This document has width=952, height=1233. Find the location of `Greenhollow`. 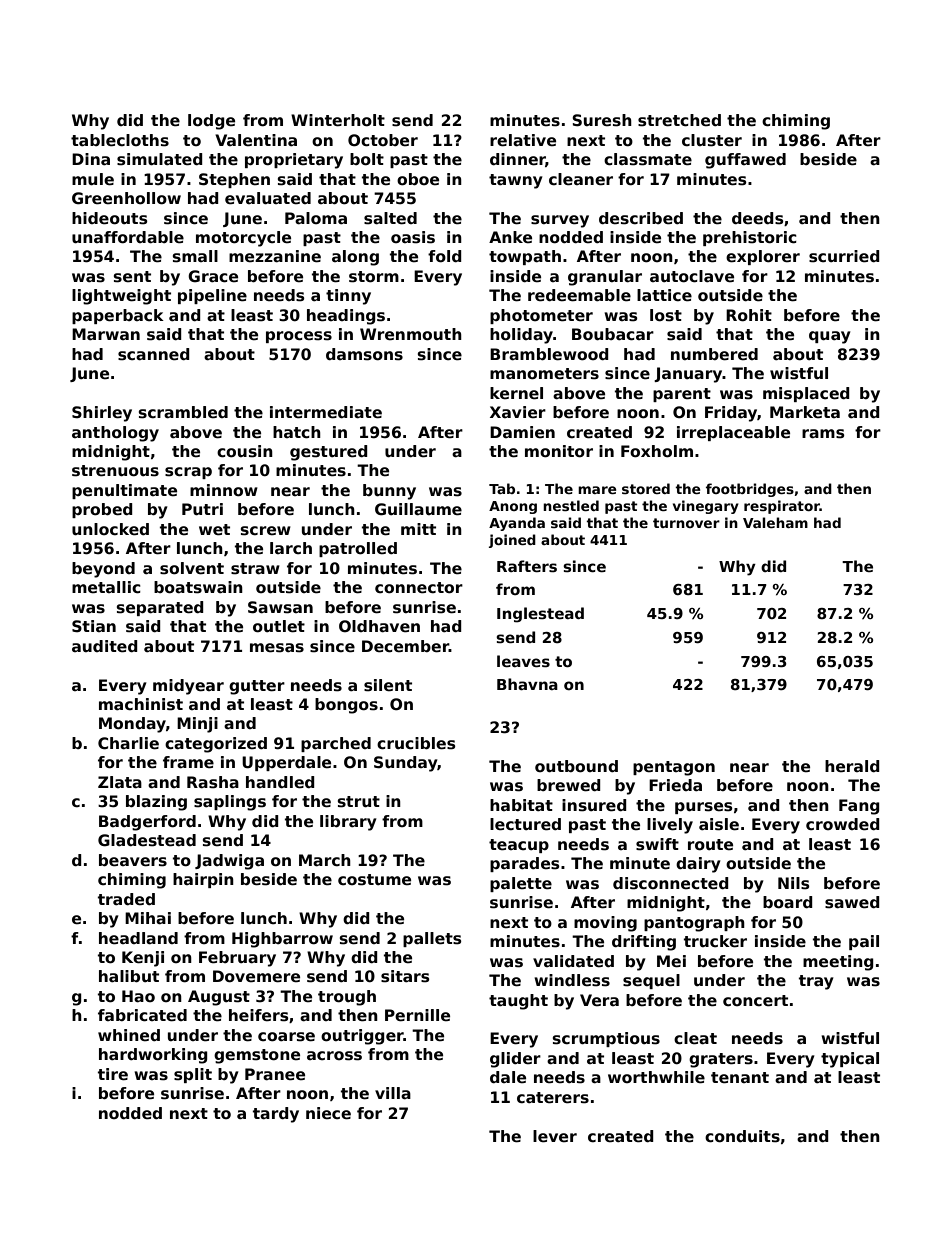

Greenhollow is located at coordinates (126, 198).
